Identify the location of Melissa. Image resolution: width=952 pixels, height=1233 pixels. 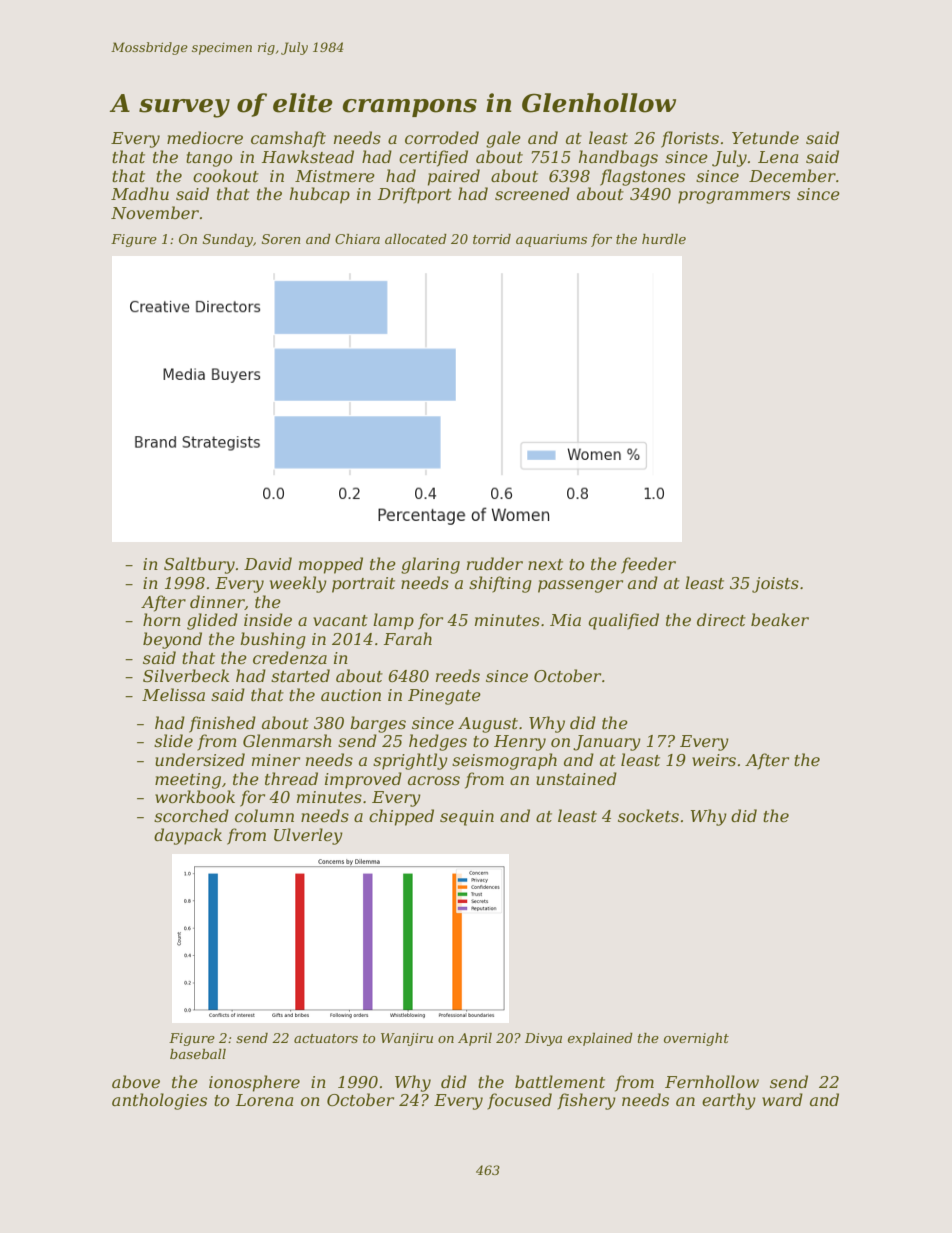
(173, 694).
